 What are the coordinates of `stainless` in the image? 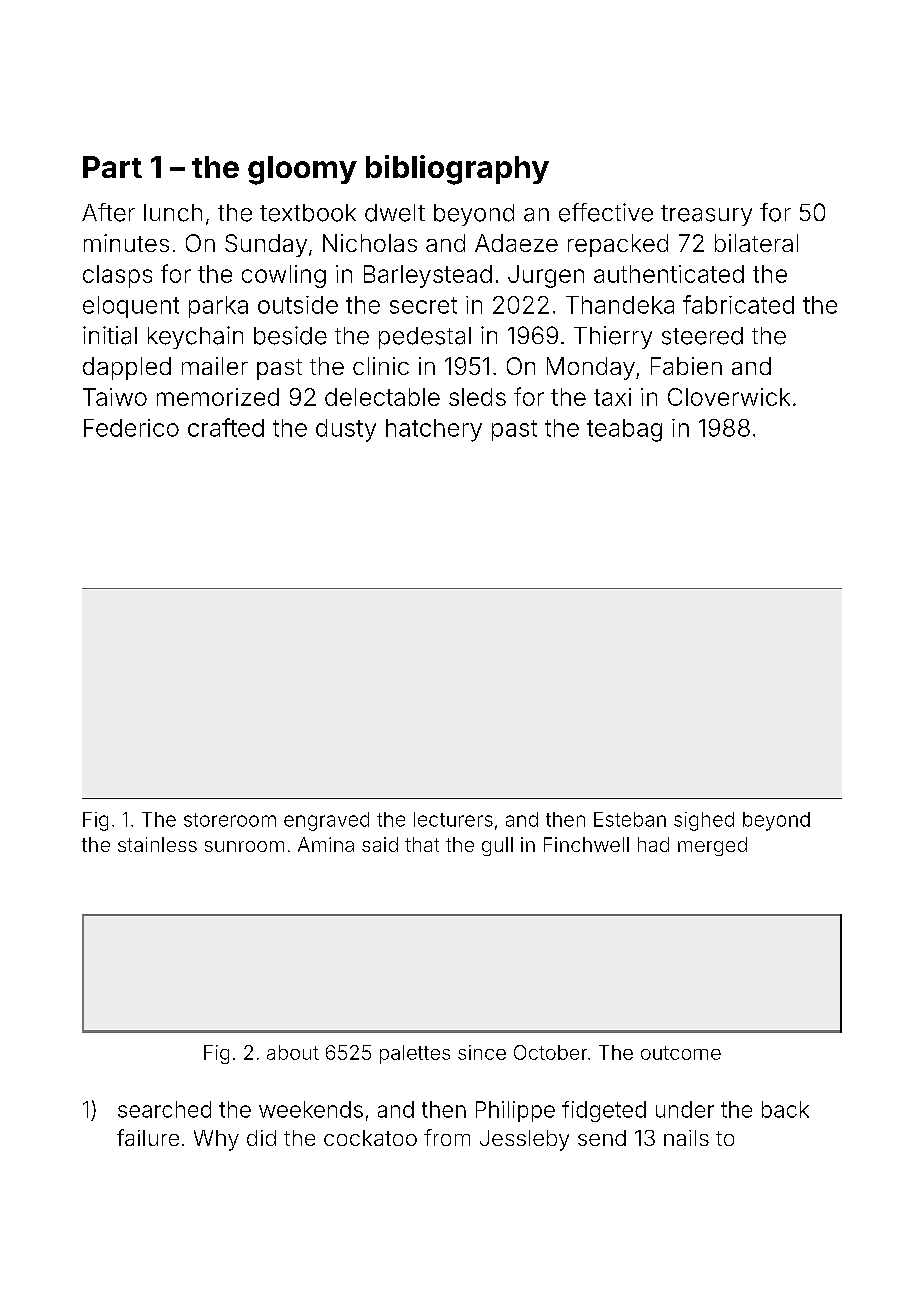 It's located at (157, 844).
